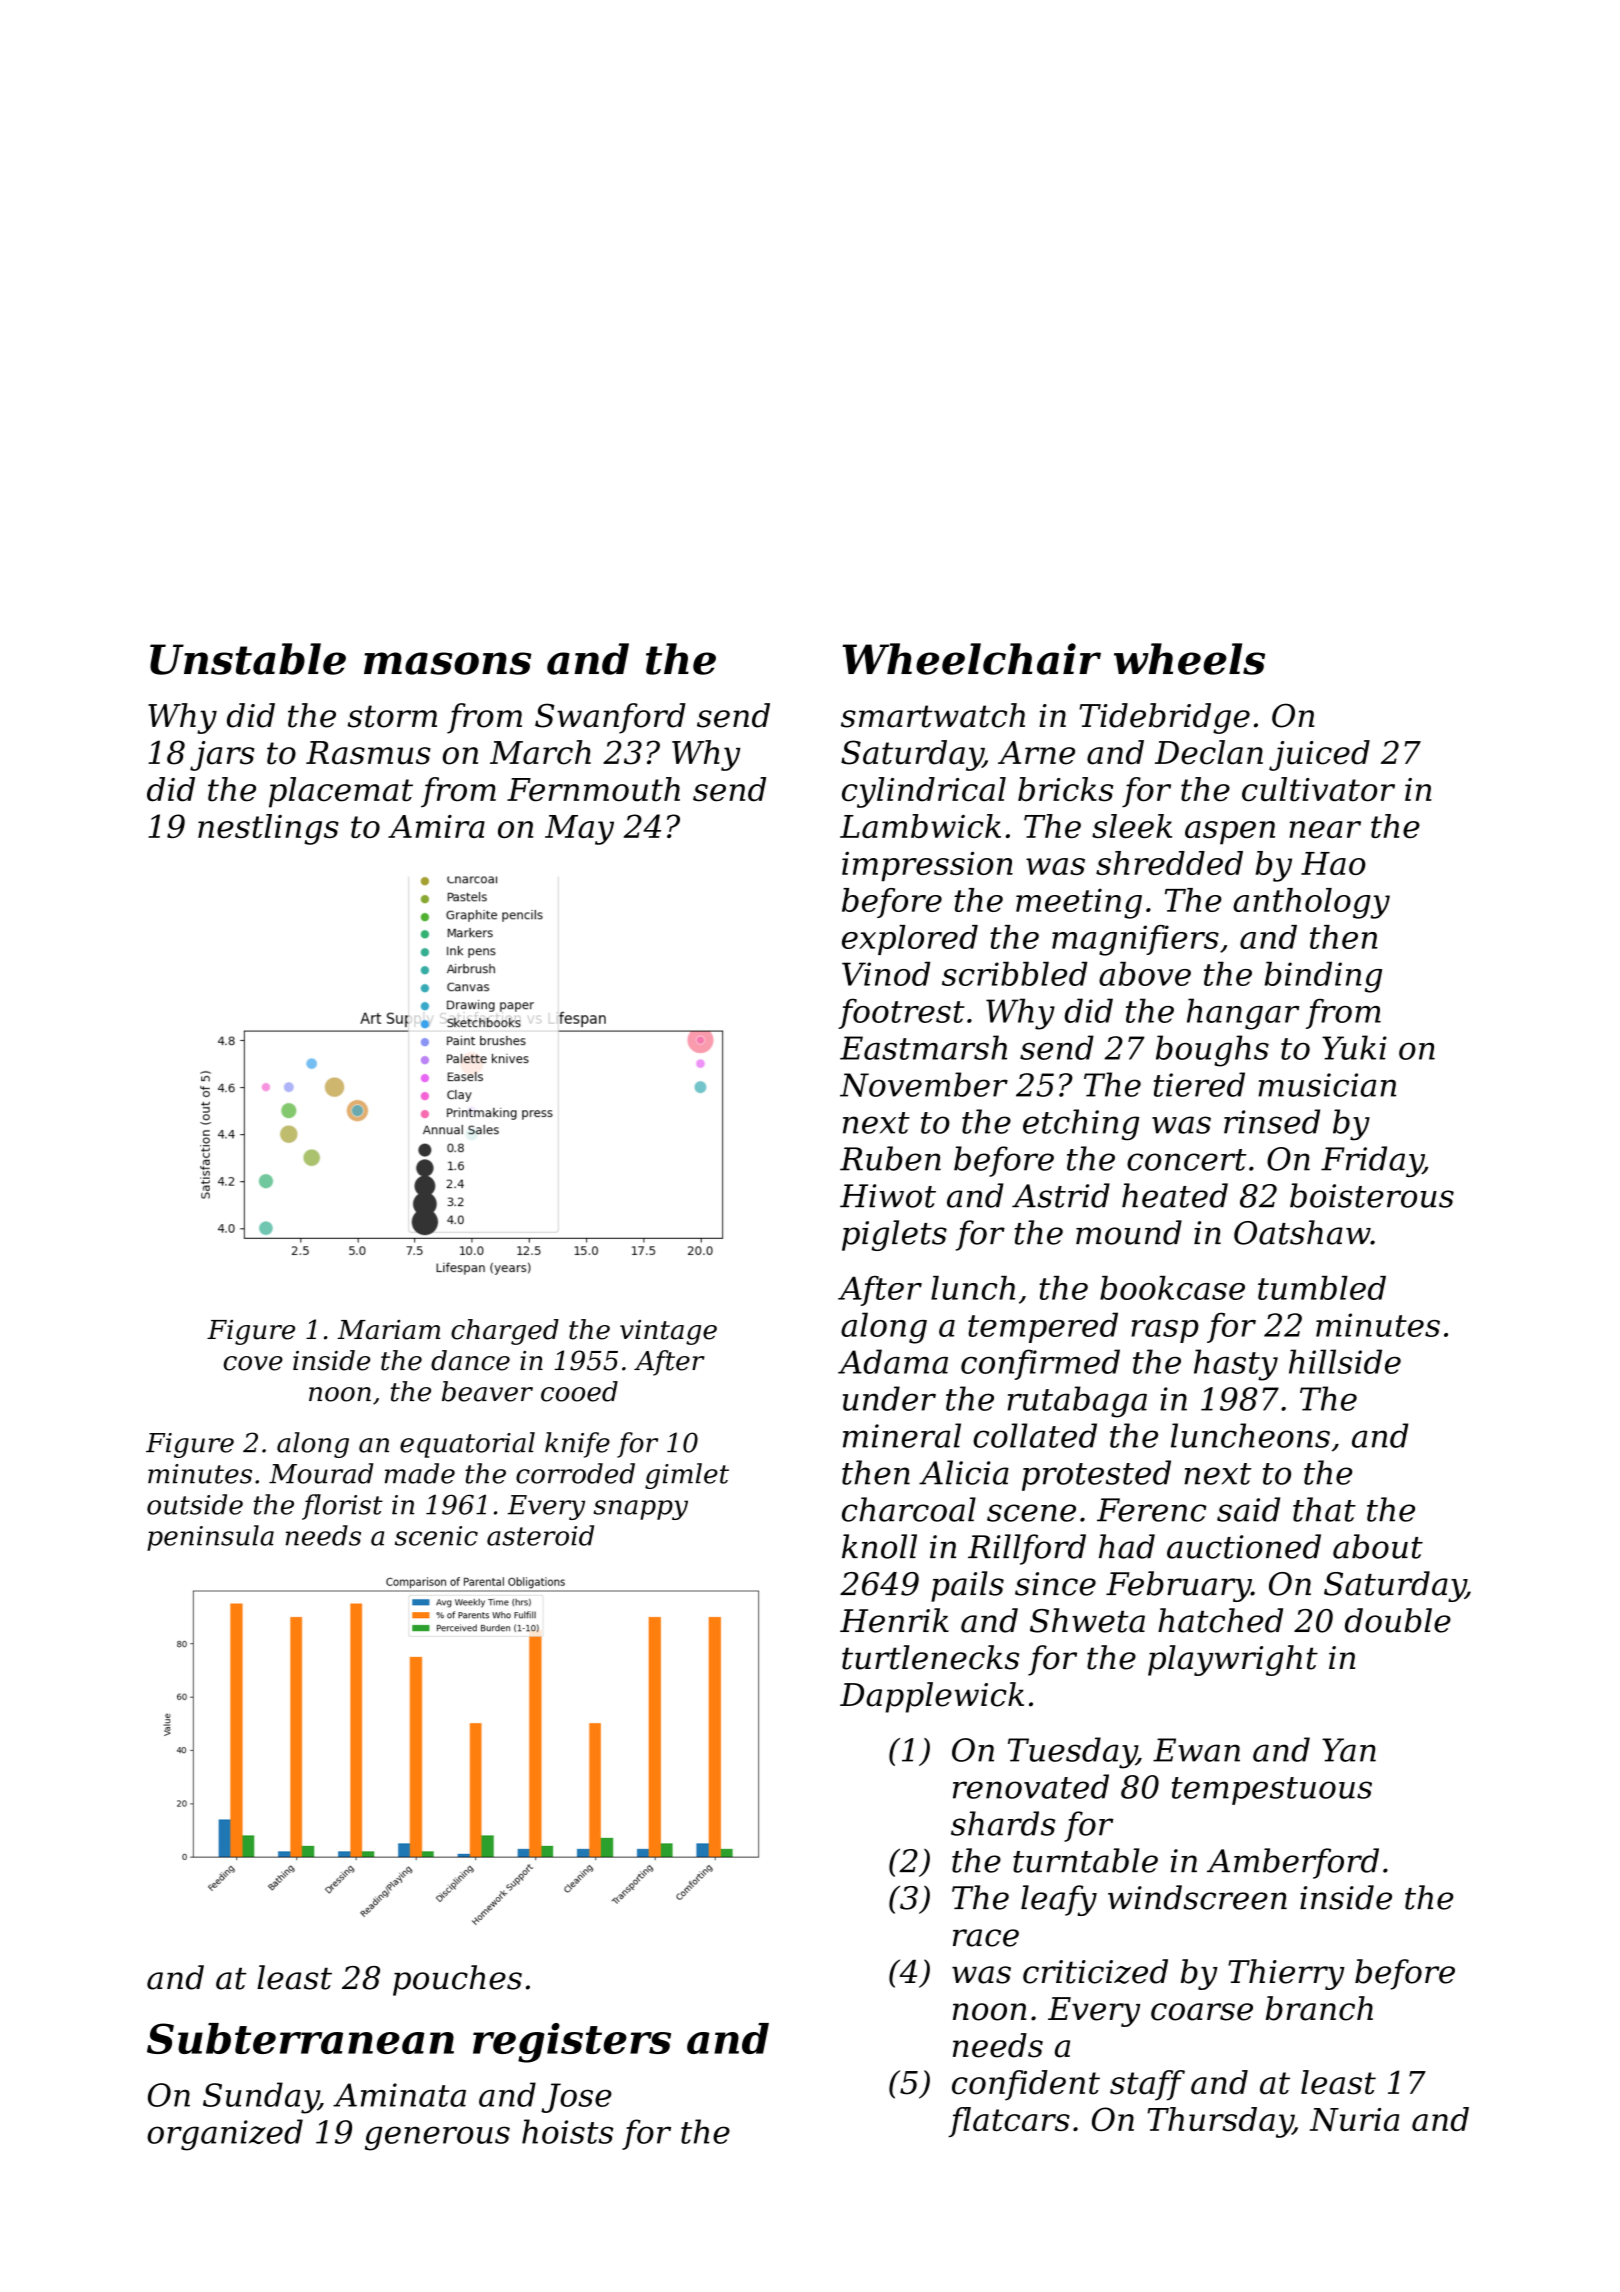  What do you see at coordinates (1319, 2008) in the document?
I see `branch` at bounding box center [1319, 2008].
